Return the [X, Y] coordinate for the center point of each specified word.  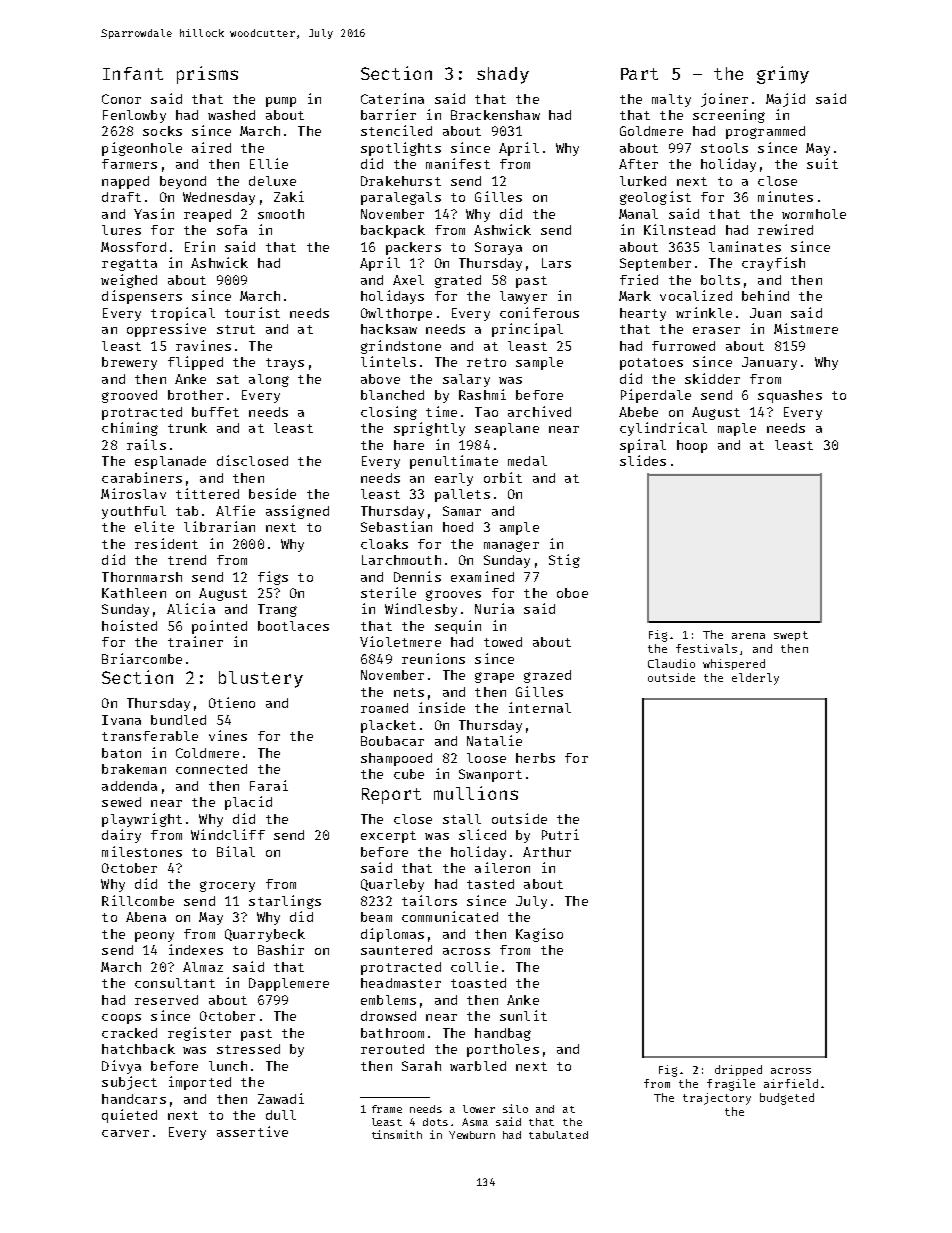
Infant [133, 73]
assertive [252, 1131]
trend [187, 560]
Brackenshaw [495, 115]
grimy [783, 75]
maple [737, 429]
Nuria [494, 608]
